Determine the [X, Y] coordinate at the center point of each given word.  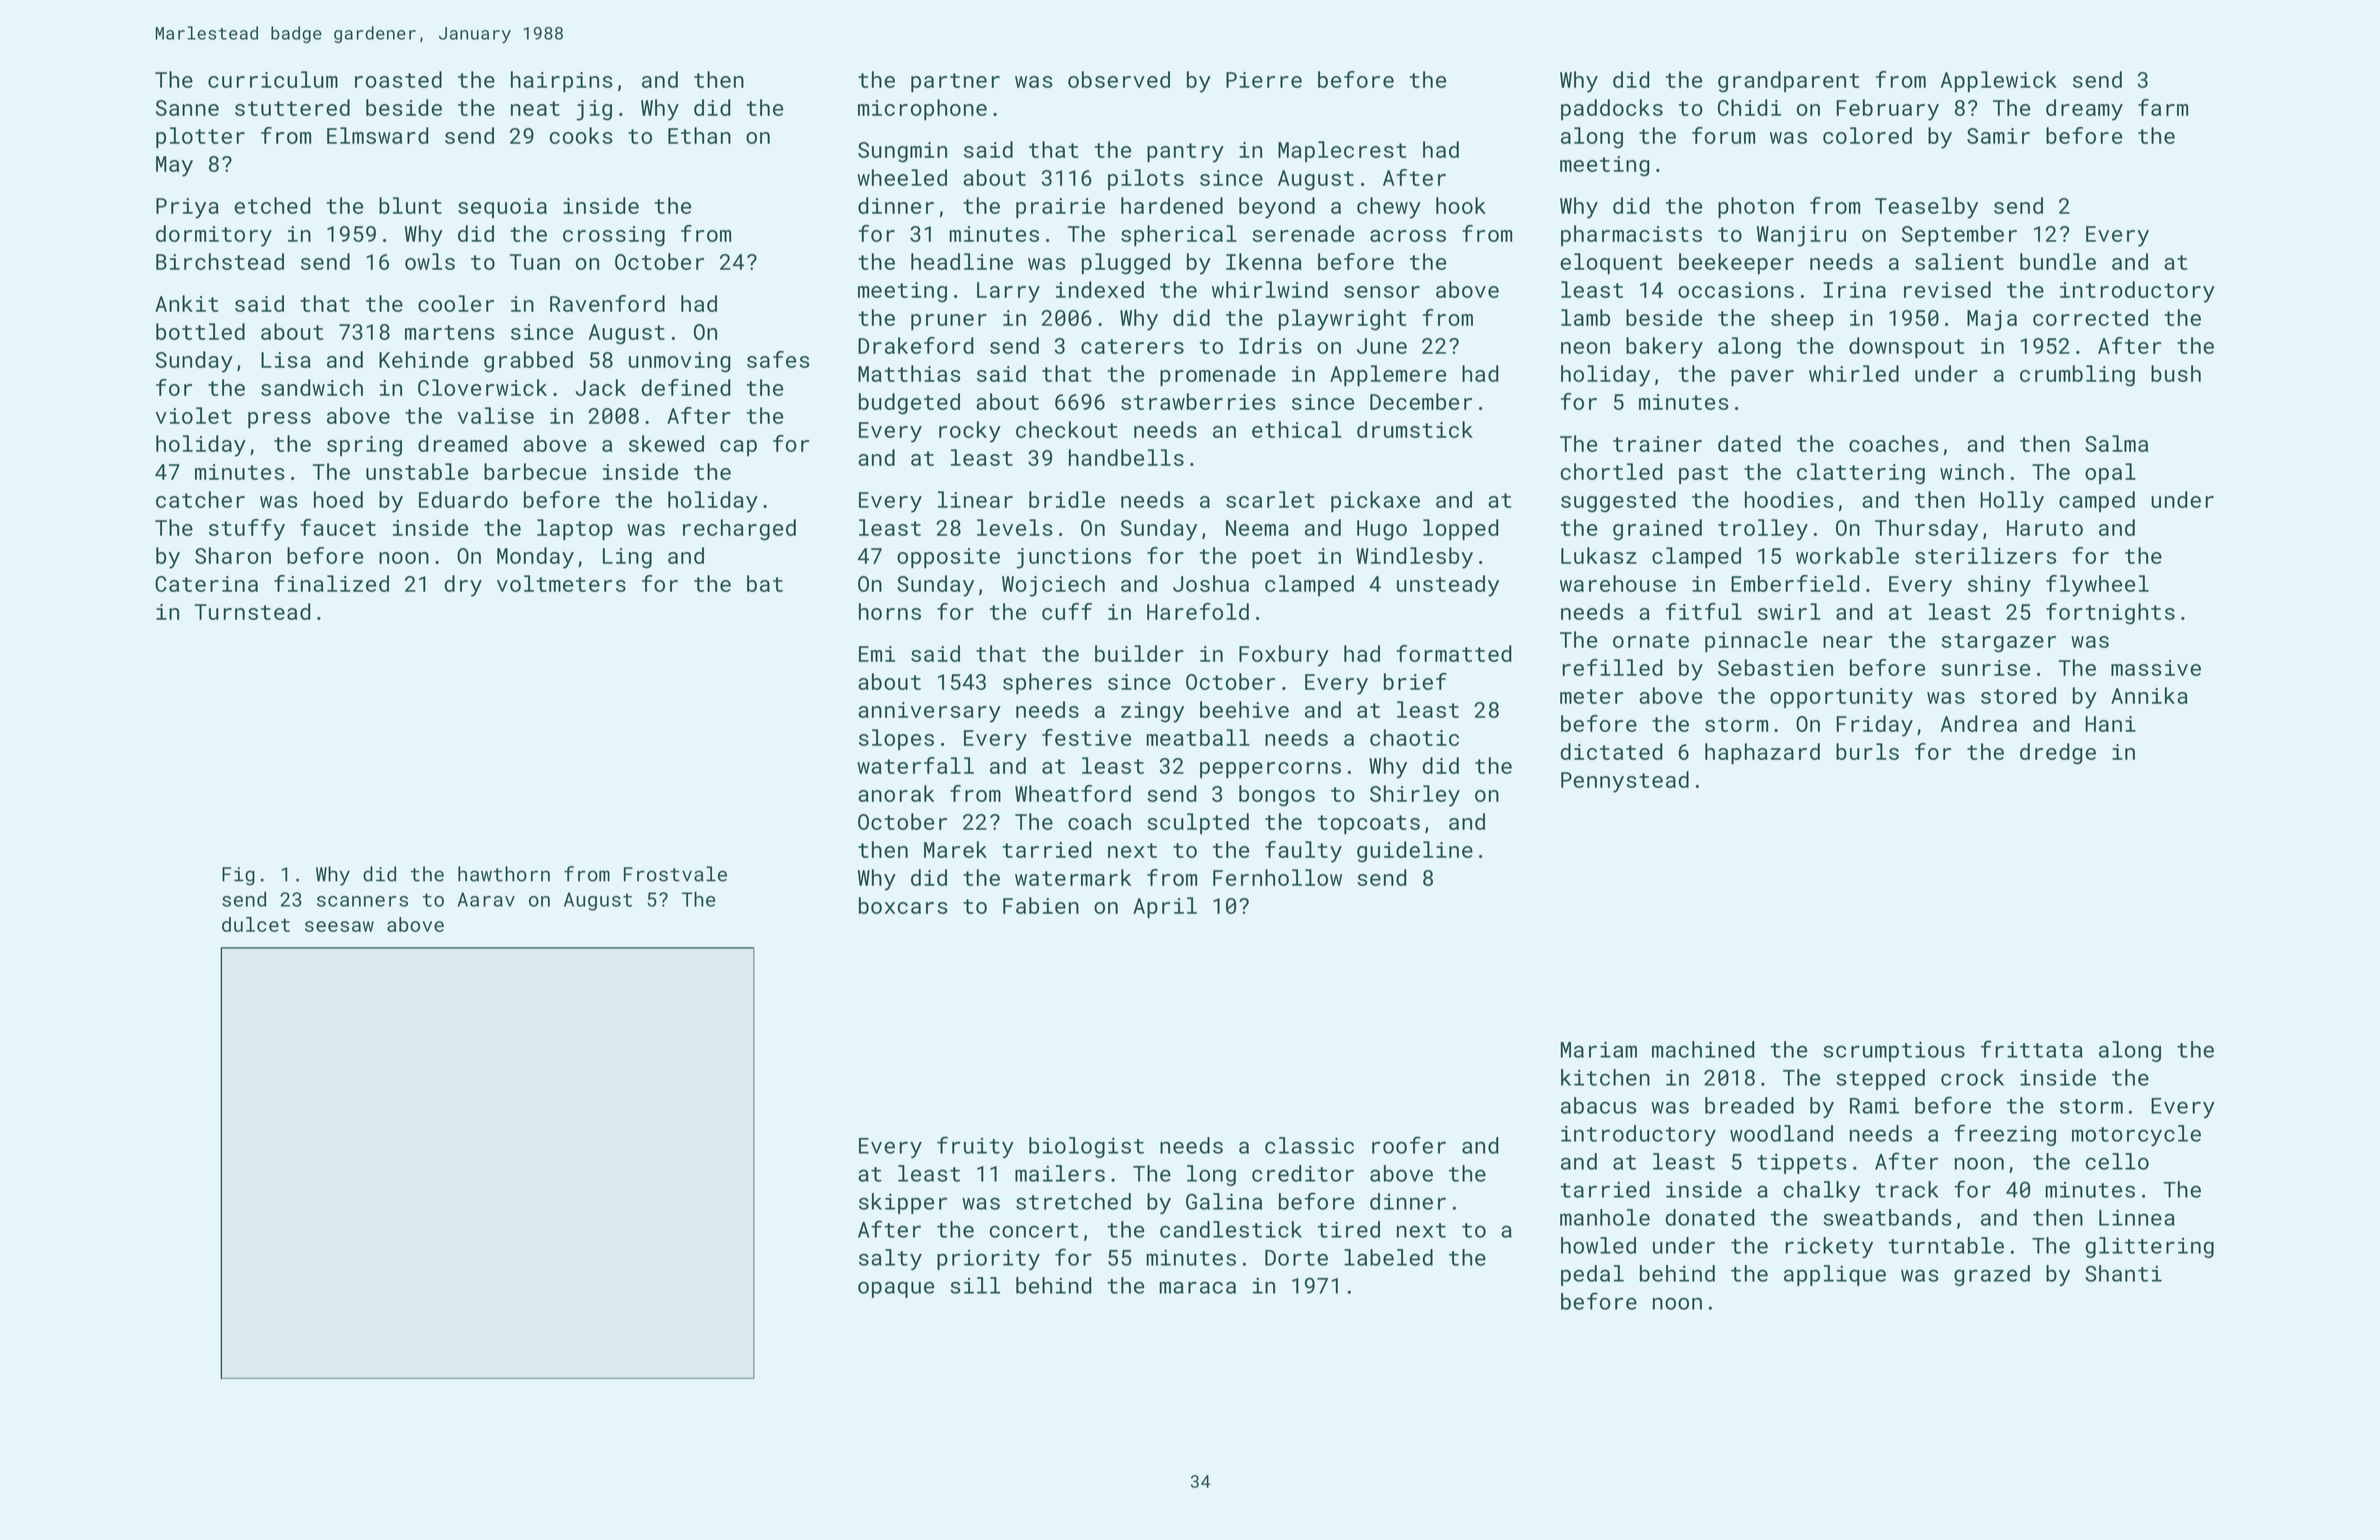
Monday [535, 558]
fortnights [2110, 614]
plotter [200, 137]
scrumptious [1894, 1052]
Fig [238, 876]
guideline [1415, 852]
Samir [1998, 136]
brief [1415, 681]
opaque [896, 1289]
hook [1461, 205]
